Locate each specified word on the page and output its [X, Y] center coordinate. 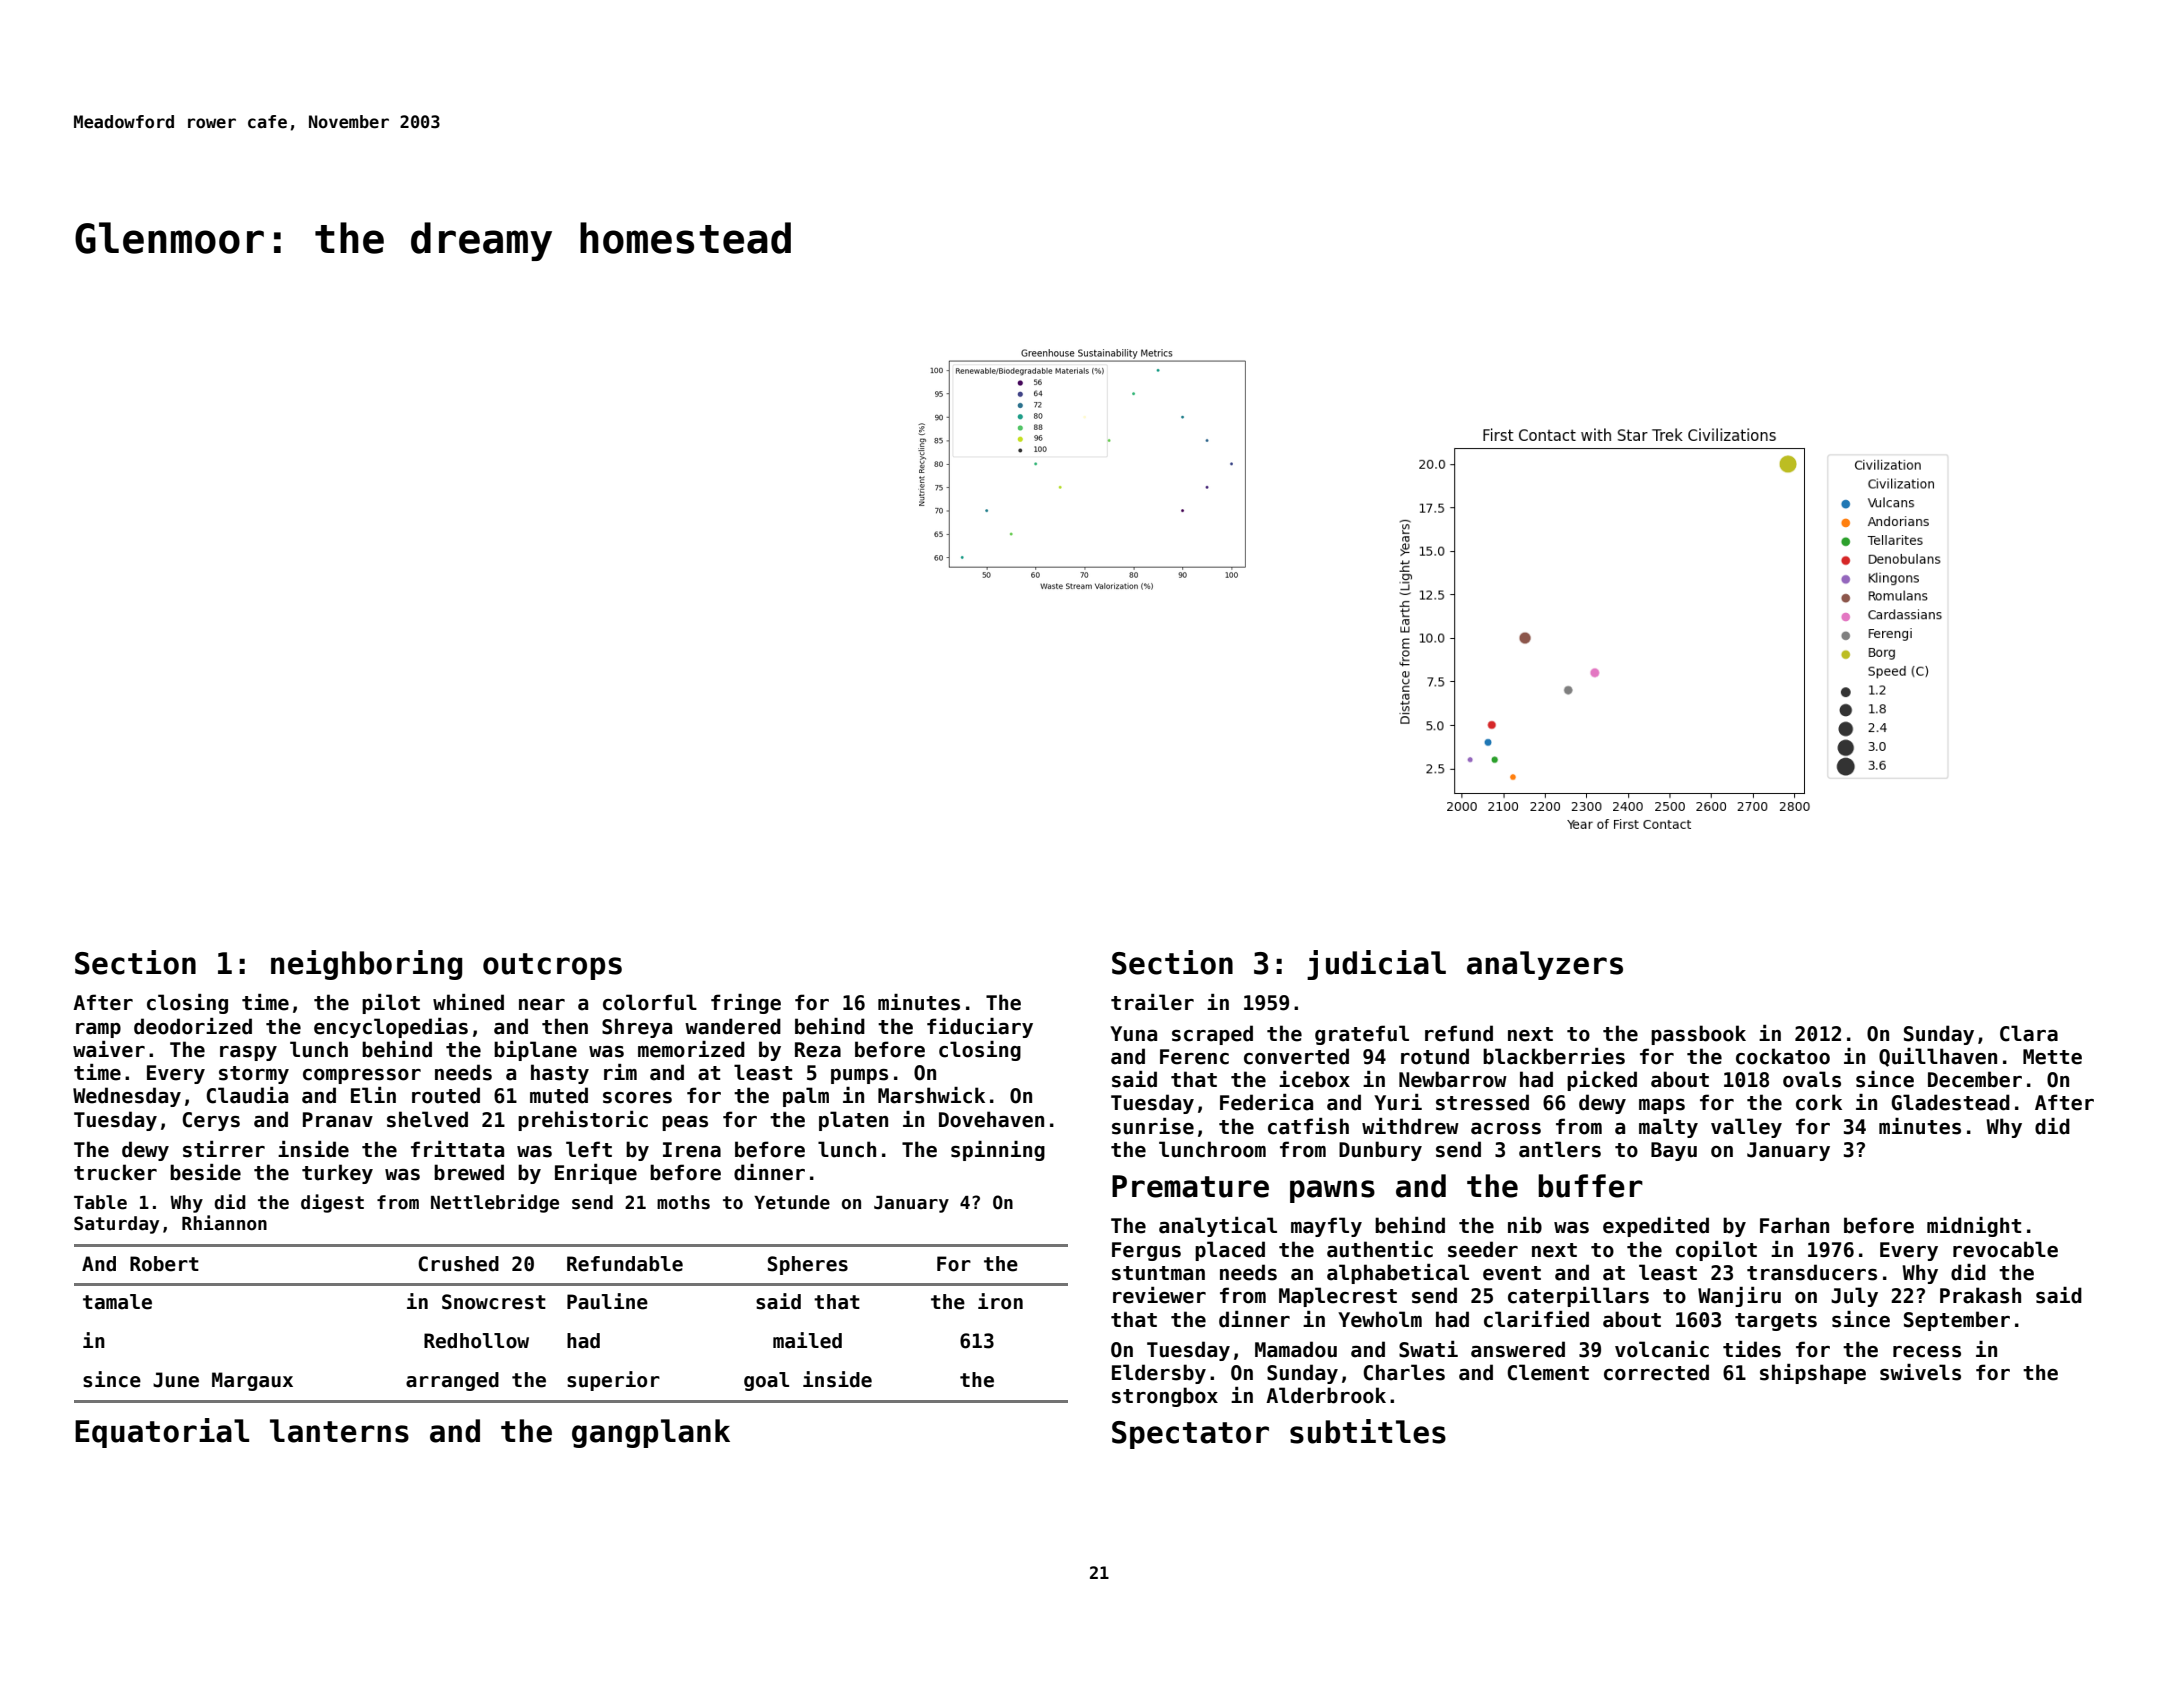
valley [1746, 1128]
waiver [109, 1049]
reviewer [1159, 1295]
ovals [1812, 1079]
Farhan [1794, 1225]
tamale [117, 1302]
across [1506, 1129]
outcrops [552, 966]
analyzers [1545, 965]
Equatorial [162, 1433]
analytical [1218, 1227]
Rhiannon [224, 1223]
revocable [2005, 1249]
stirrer [224, 1149]
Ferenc [1194, 1057]
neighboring [366, 965]
